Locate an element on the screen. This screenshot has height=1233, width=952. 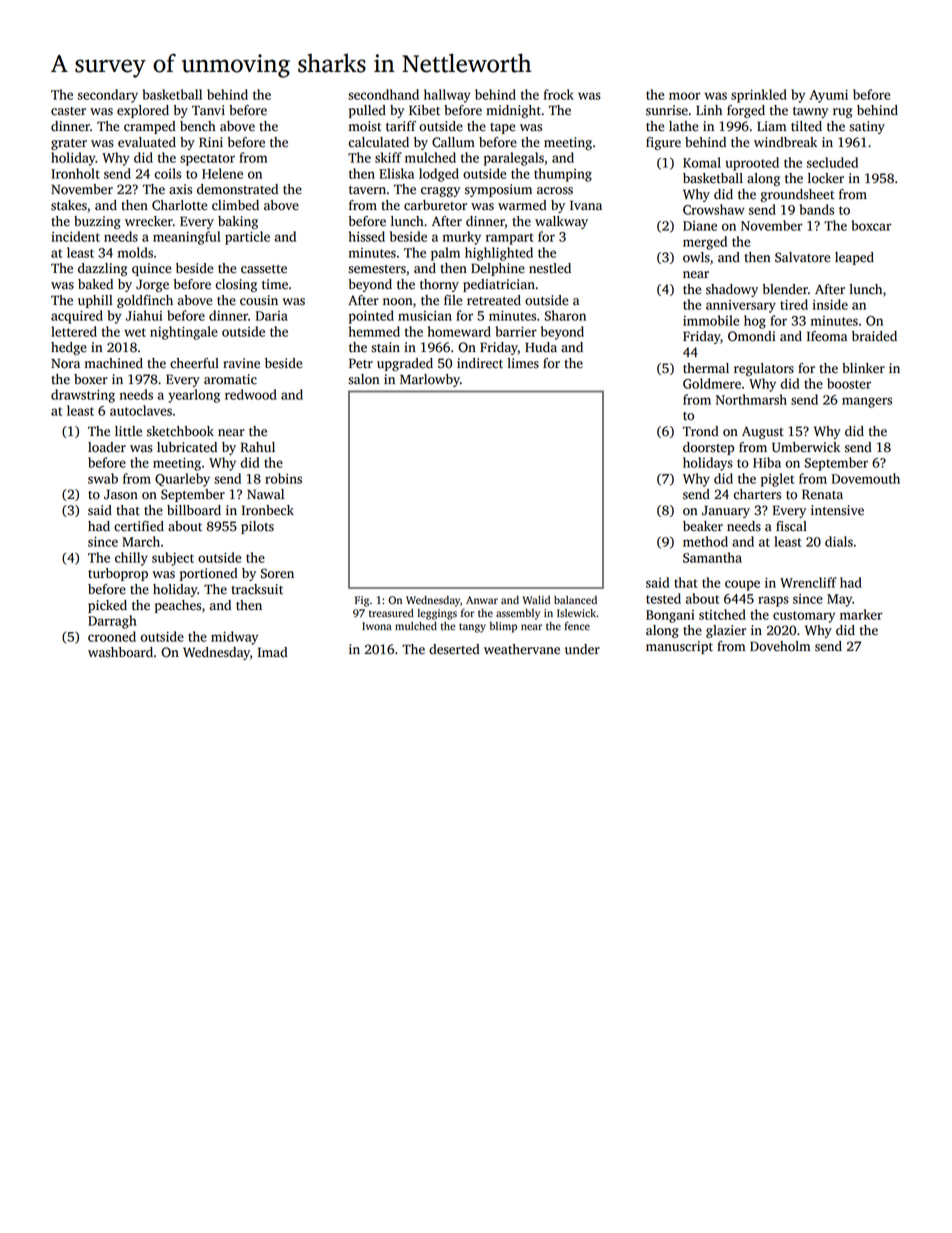
balanced is located at coordinates (575, 600).
